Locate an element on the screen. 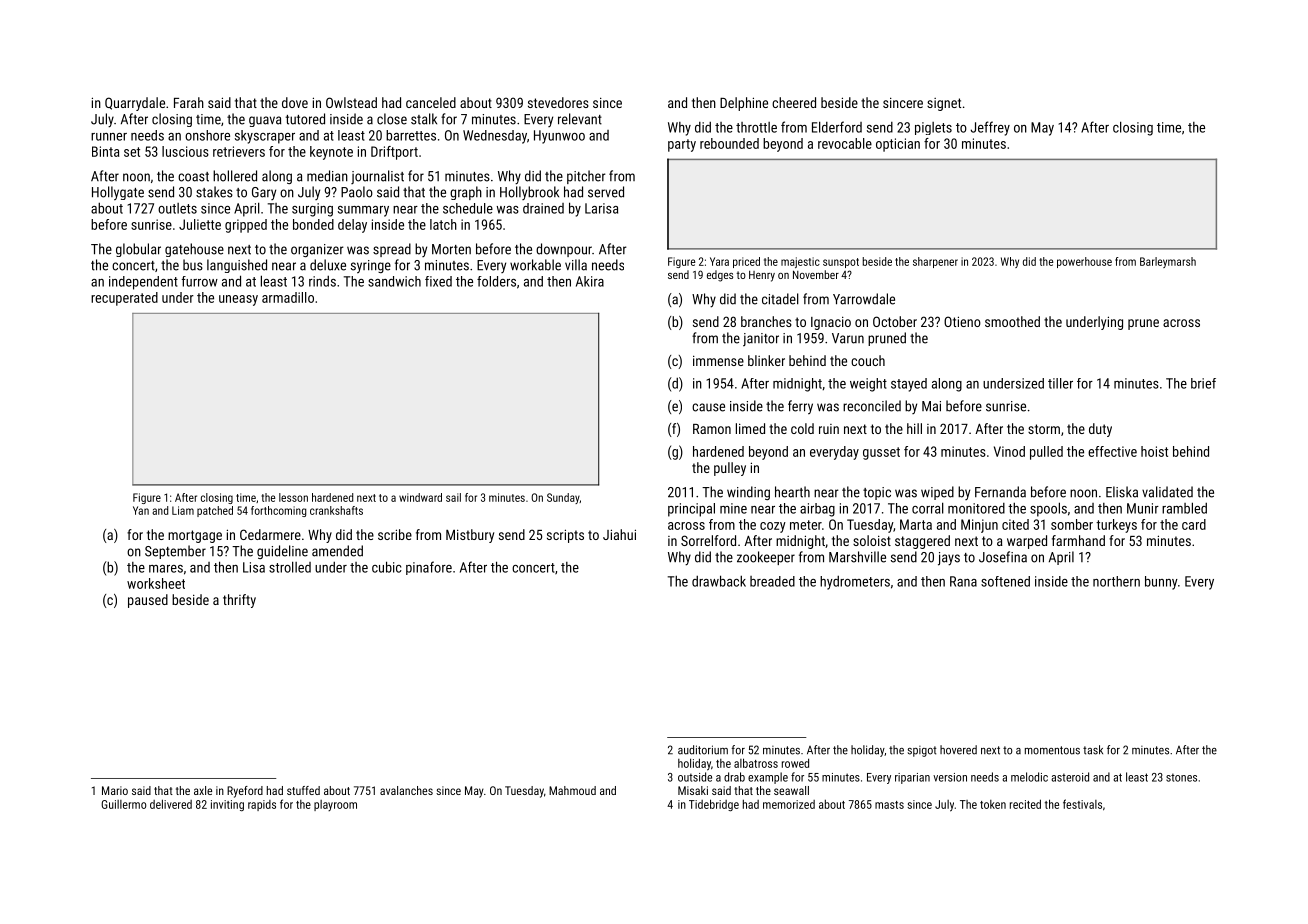 The image size is (1308, 924). pinafore is located at coordinates (429, 568).
